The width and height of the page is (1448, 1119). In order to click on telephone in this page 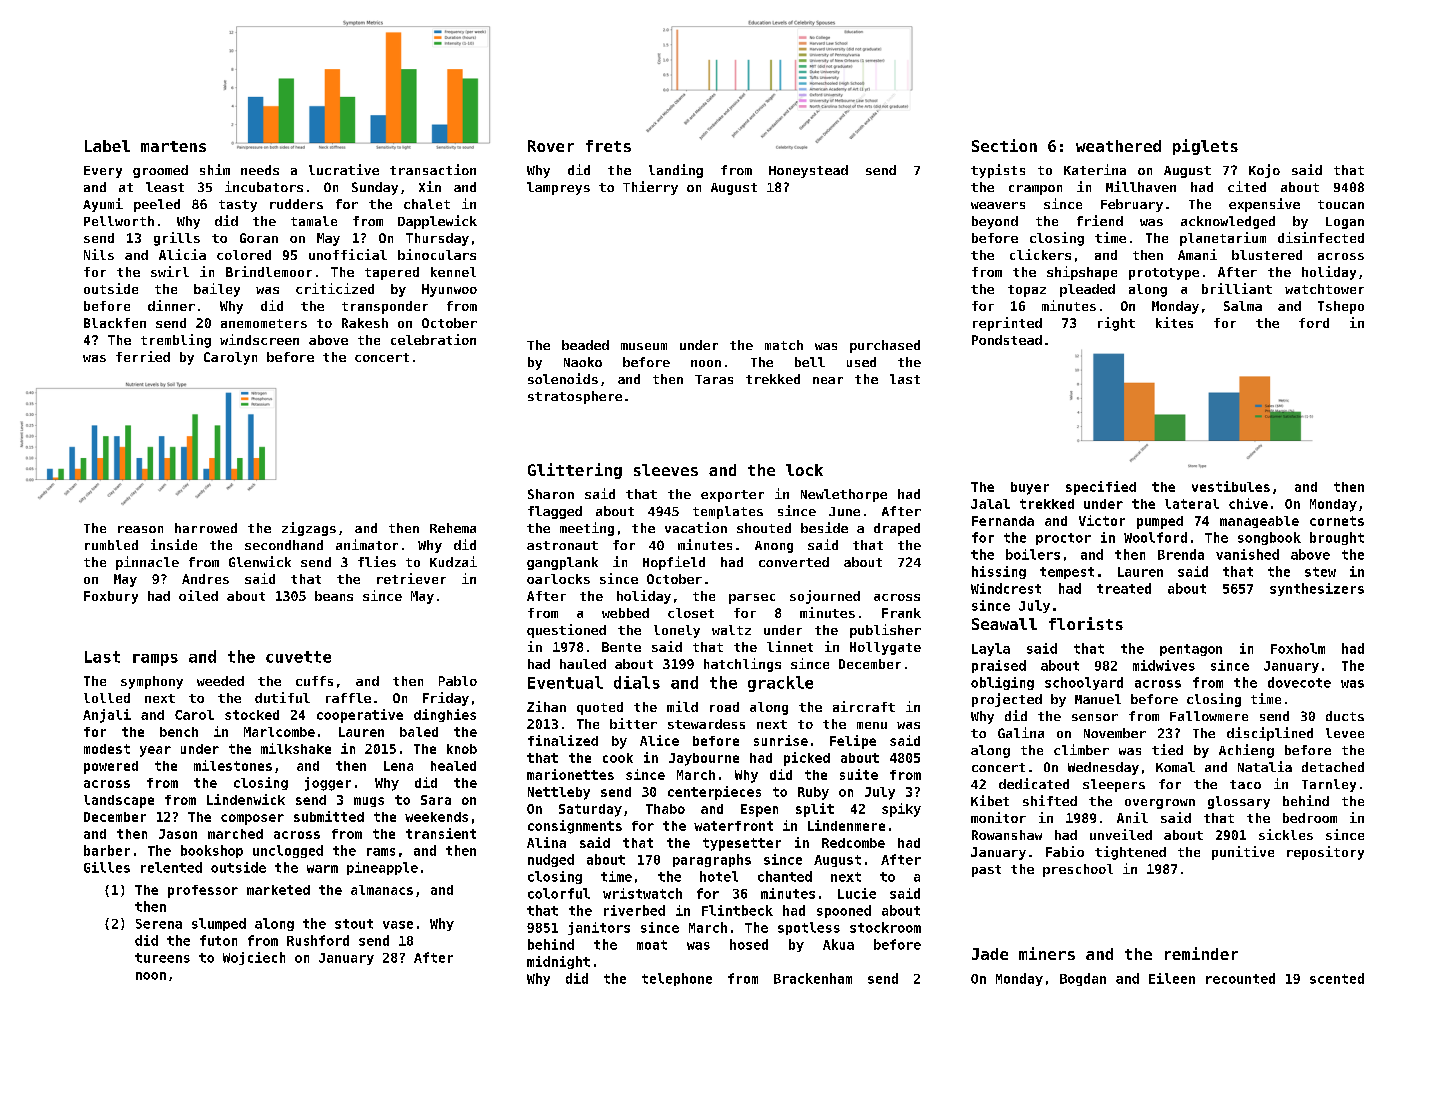, I will do `click(677, 979)`.
